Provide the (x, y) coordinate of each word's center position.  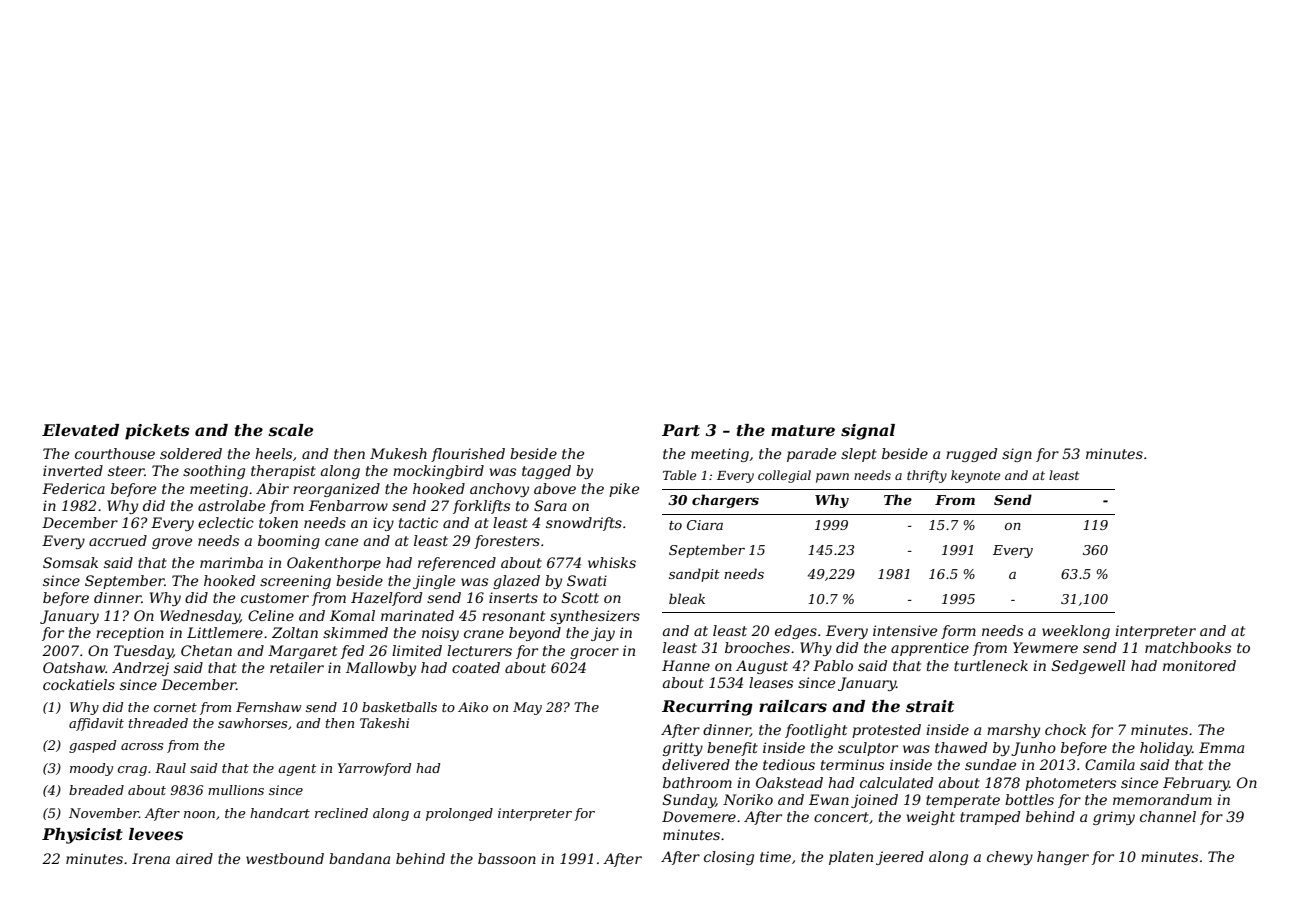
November (104, 813)
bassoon (507, 858)
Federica (73, 488)
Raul (170, 768)
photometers (1070, 784)
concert (841, 817)
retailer (297, 667)
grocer (594, 653)
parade (811, 455)
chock (1065, 729)
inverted (73, 470)
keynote (975, 476)
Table (679, 475)
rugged (971, 455)
